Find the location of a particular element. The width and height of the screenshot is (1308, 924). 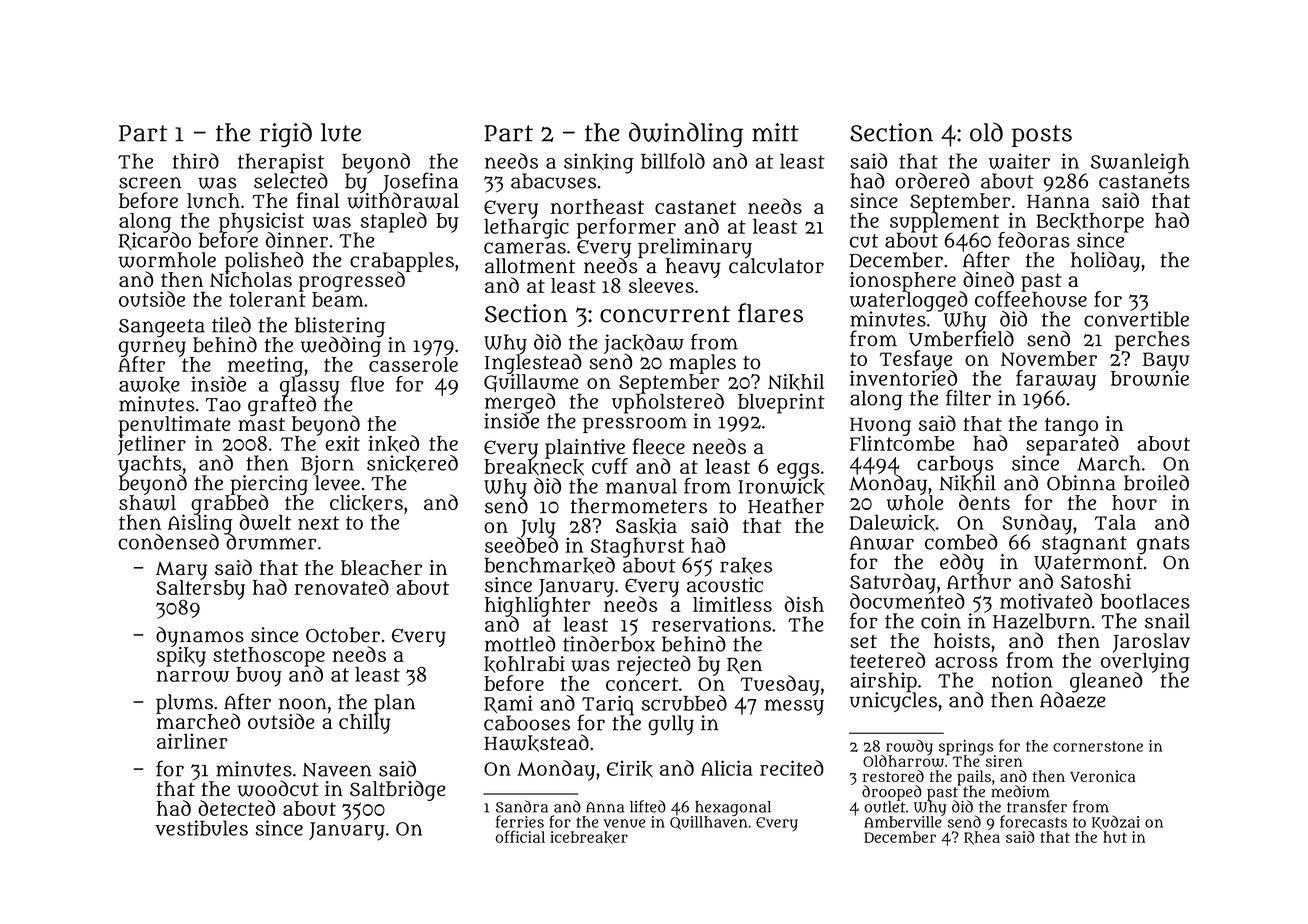

ordered is located at coordinates (932, 181).
